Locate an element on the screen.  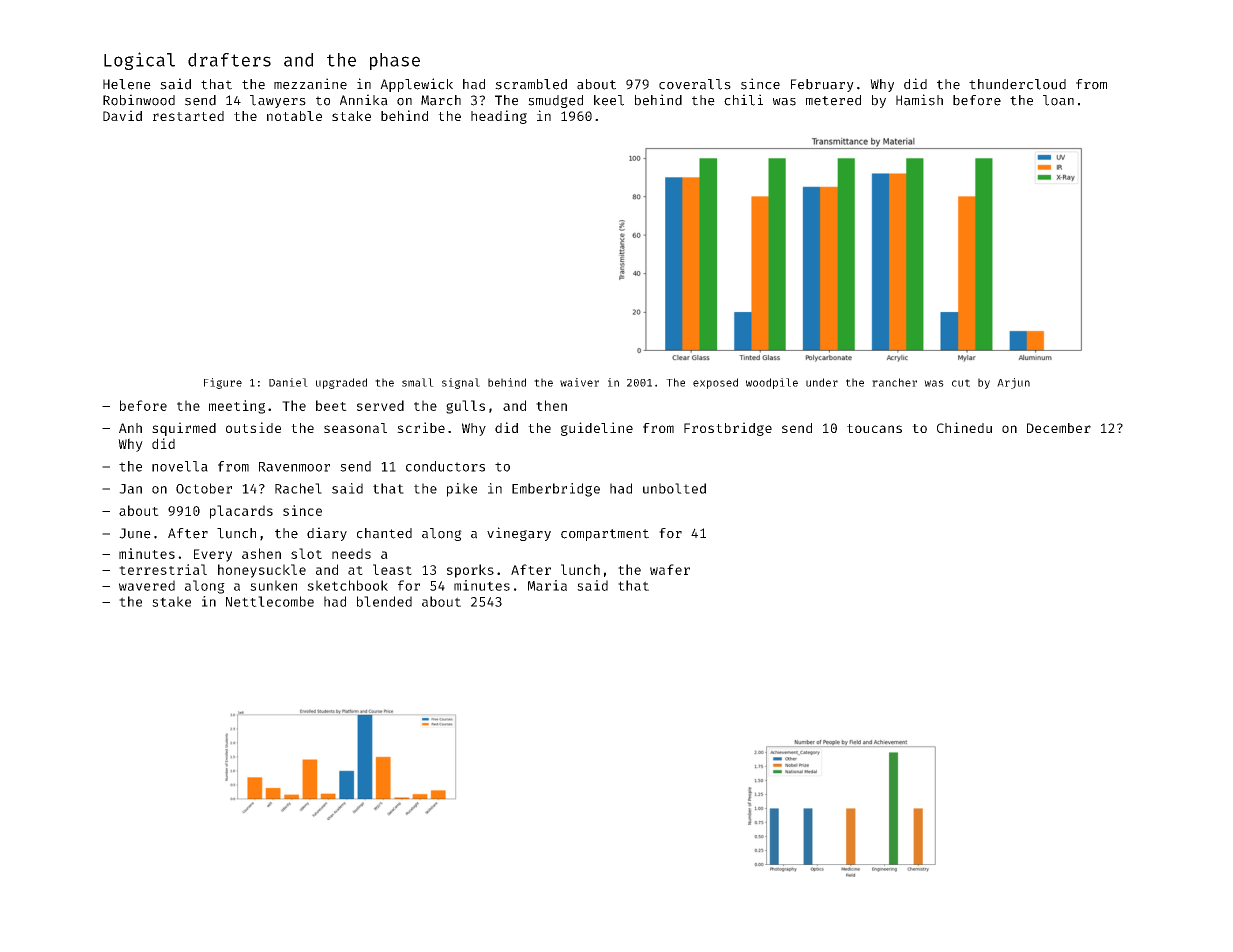
Nettlecombe is located at coordinates (270, 601).
